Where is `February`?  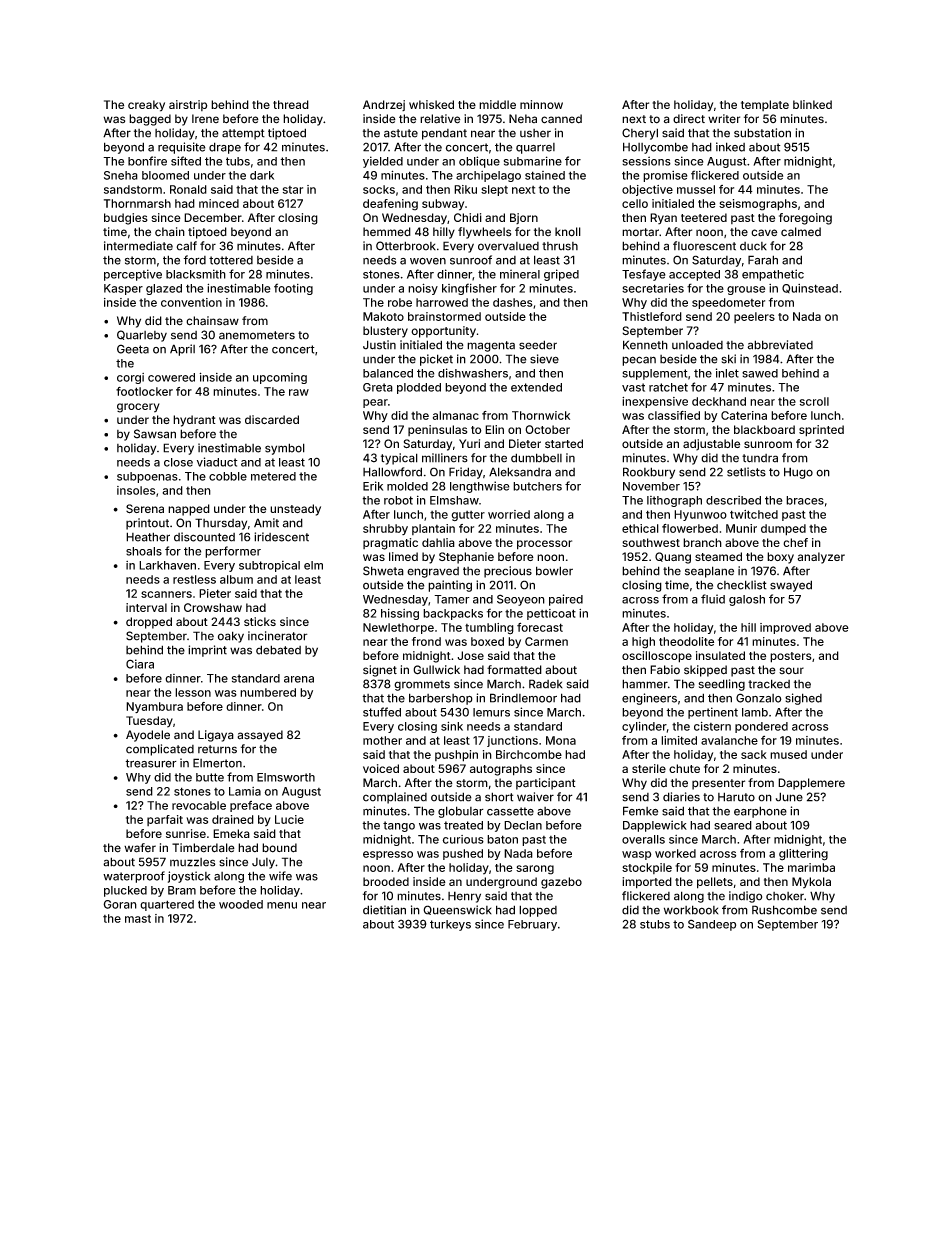 February is located at coordinates (532, 925).
